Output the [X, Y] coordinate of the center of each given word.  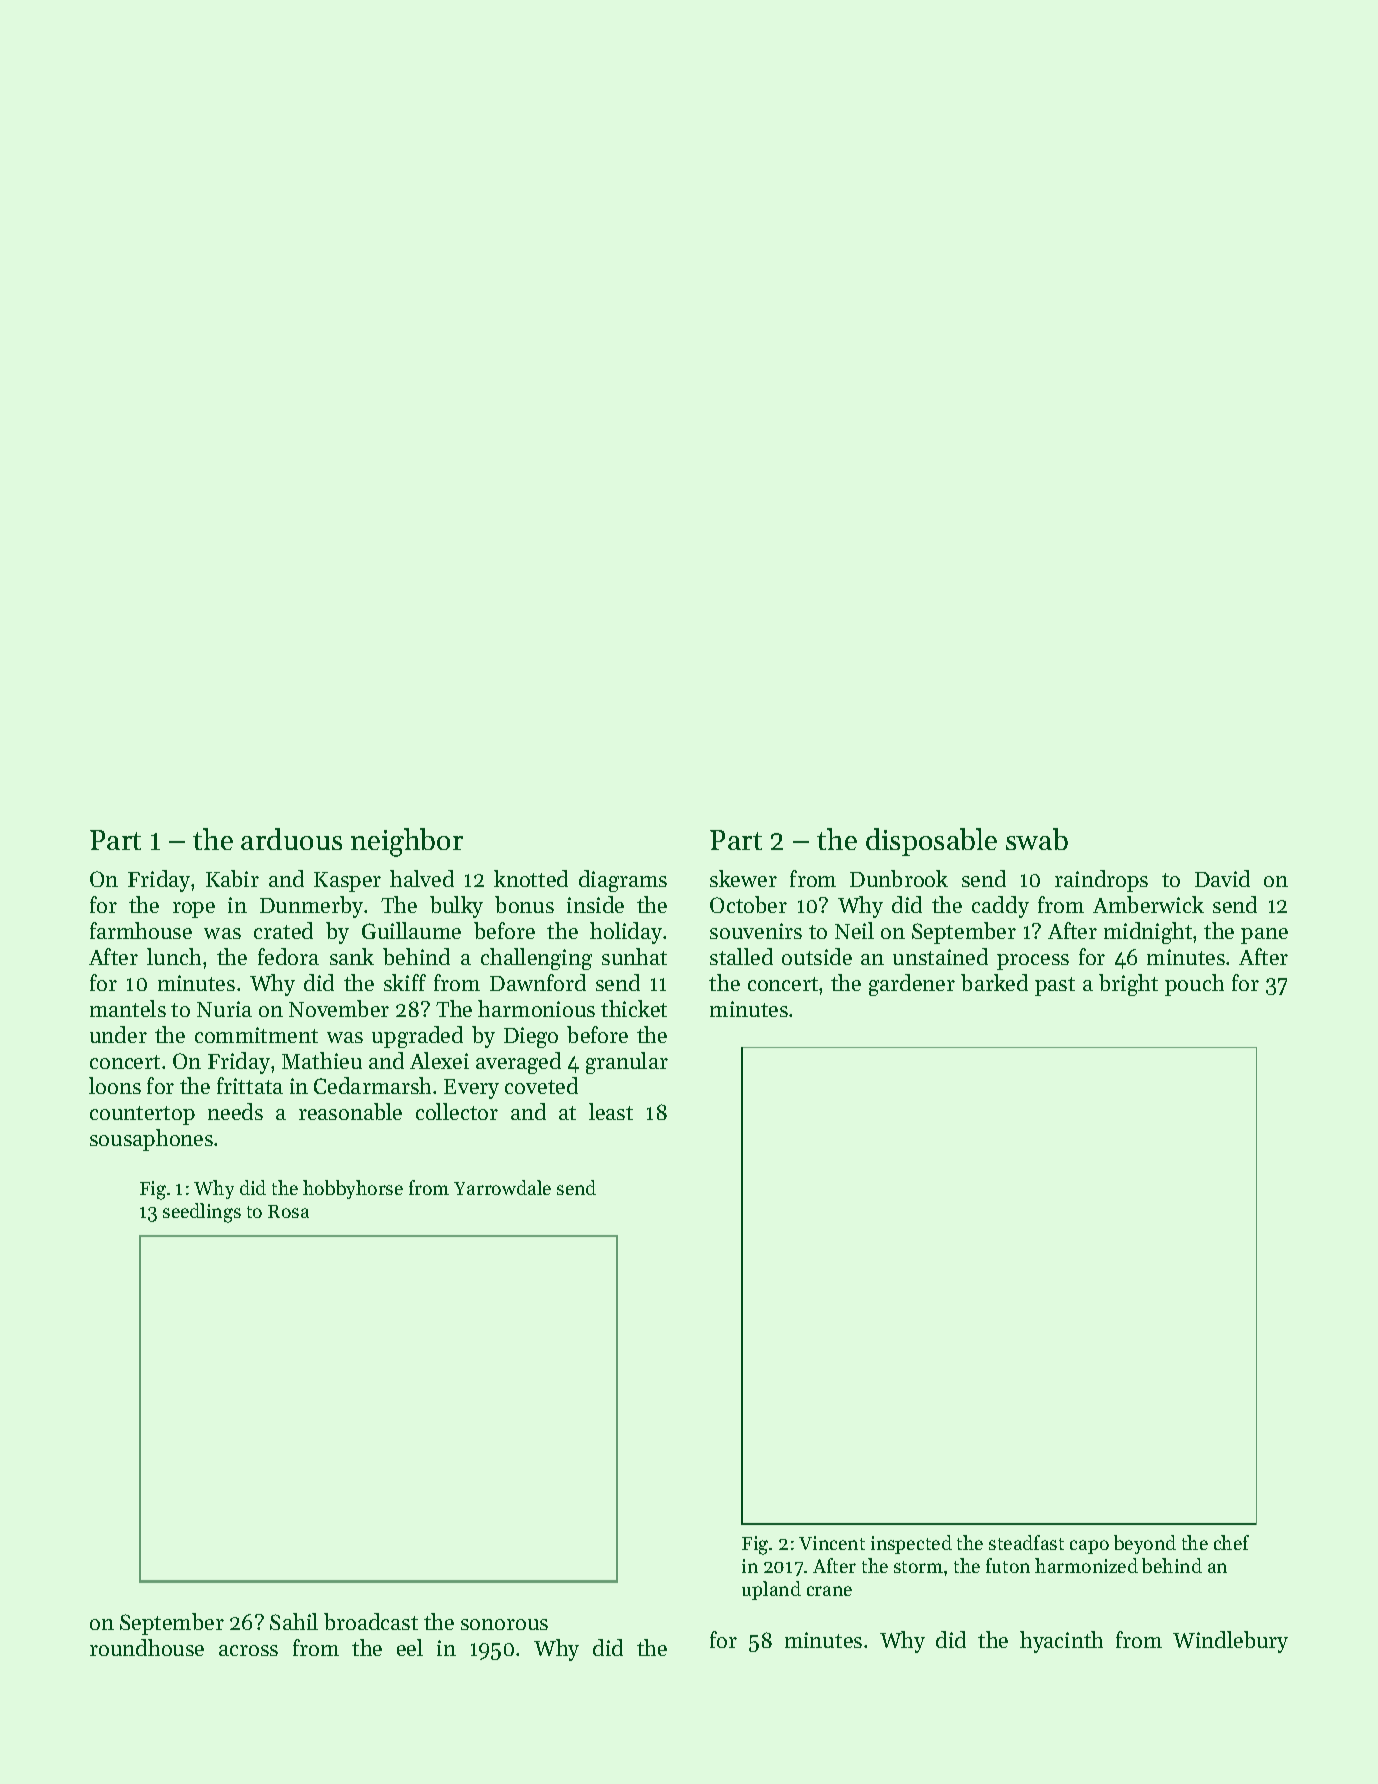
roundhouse [147, 1647]
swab [1037, 839]
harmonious [536, 1008]
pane [1264, 936]
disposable [931, 842]
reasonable [350, 1111]
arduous [291, 839]
